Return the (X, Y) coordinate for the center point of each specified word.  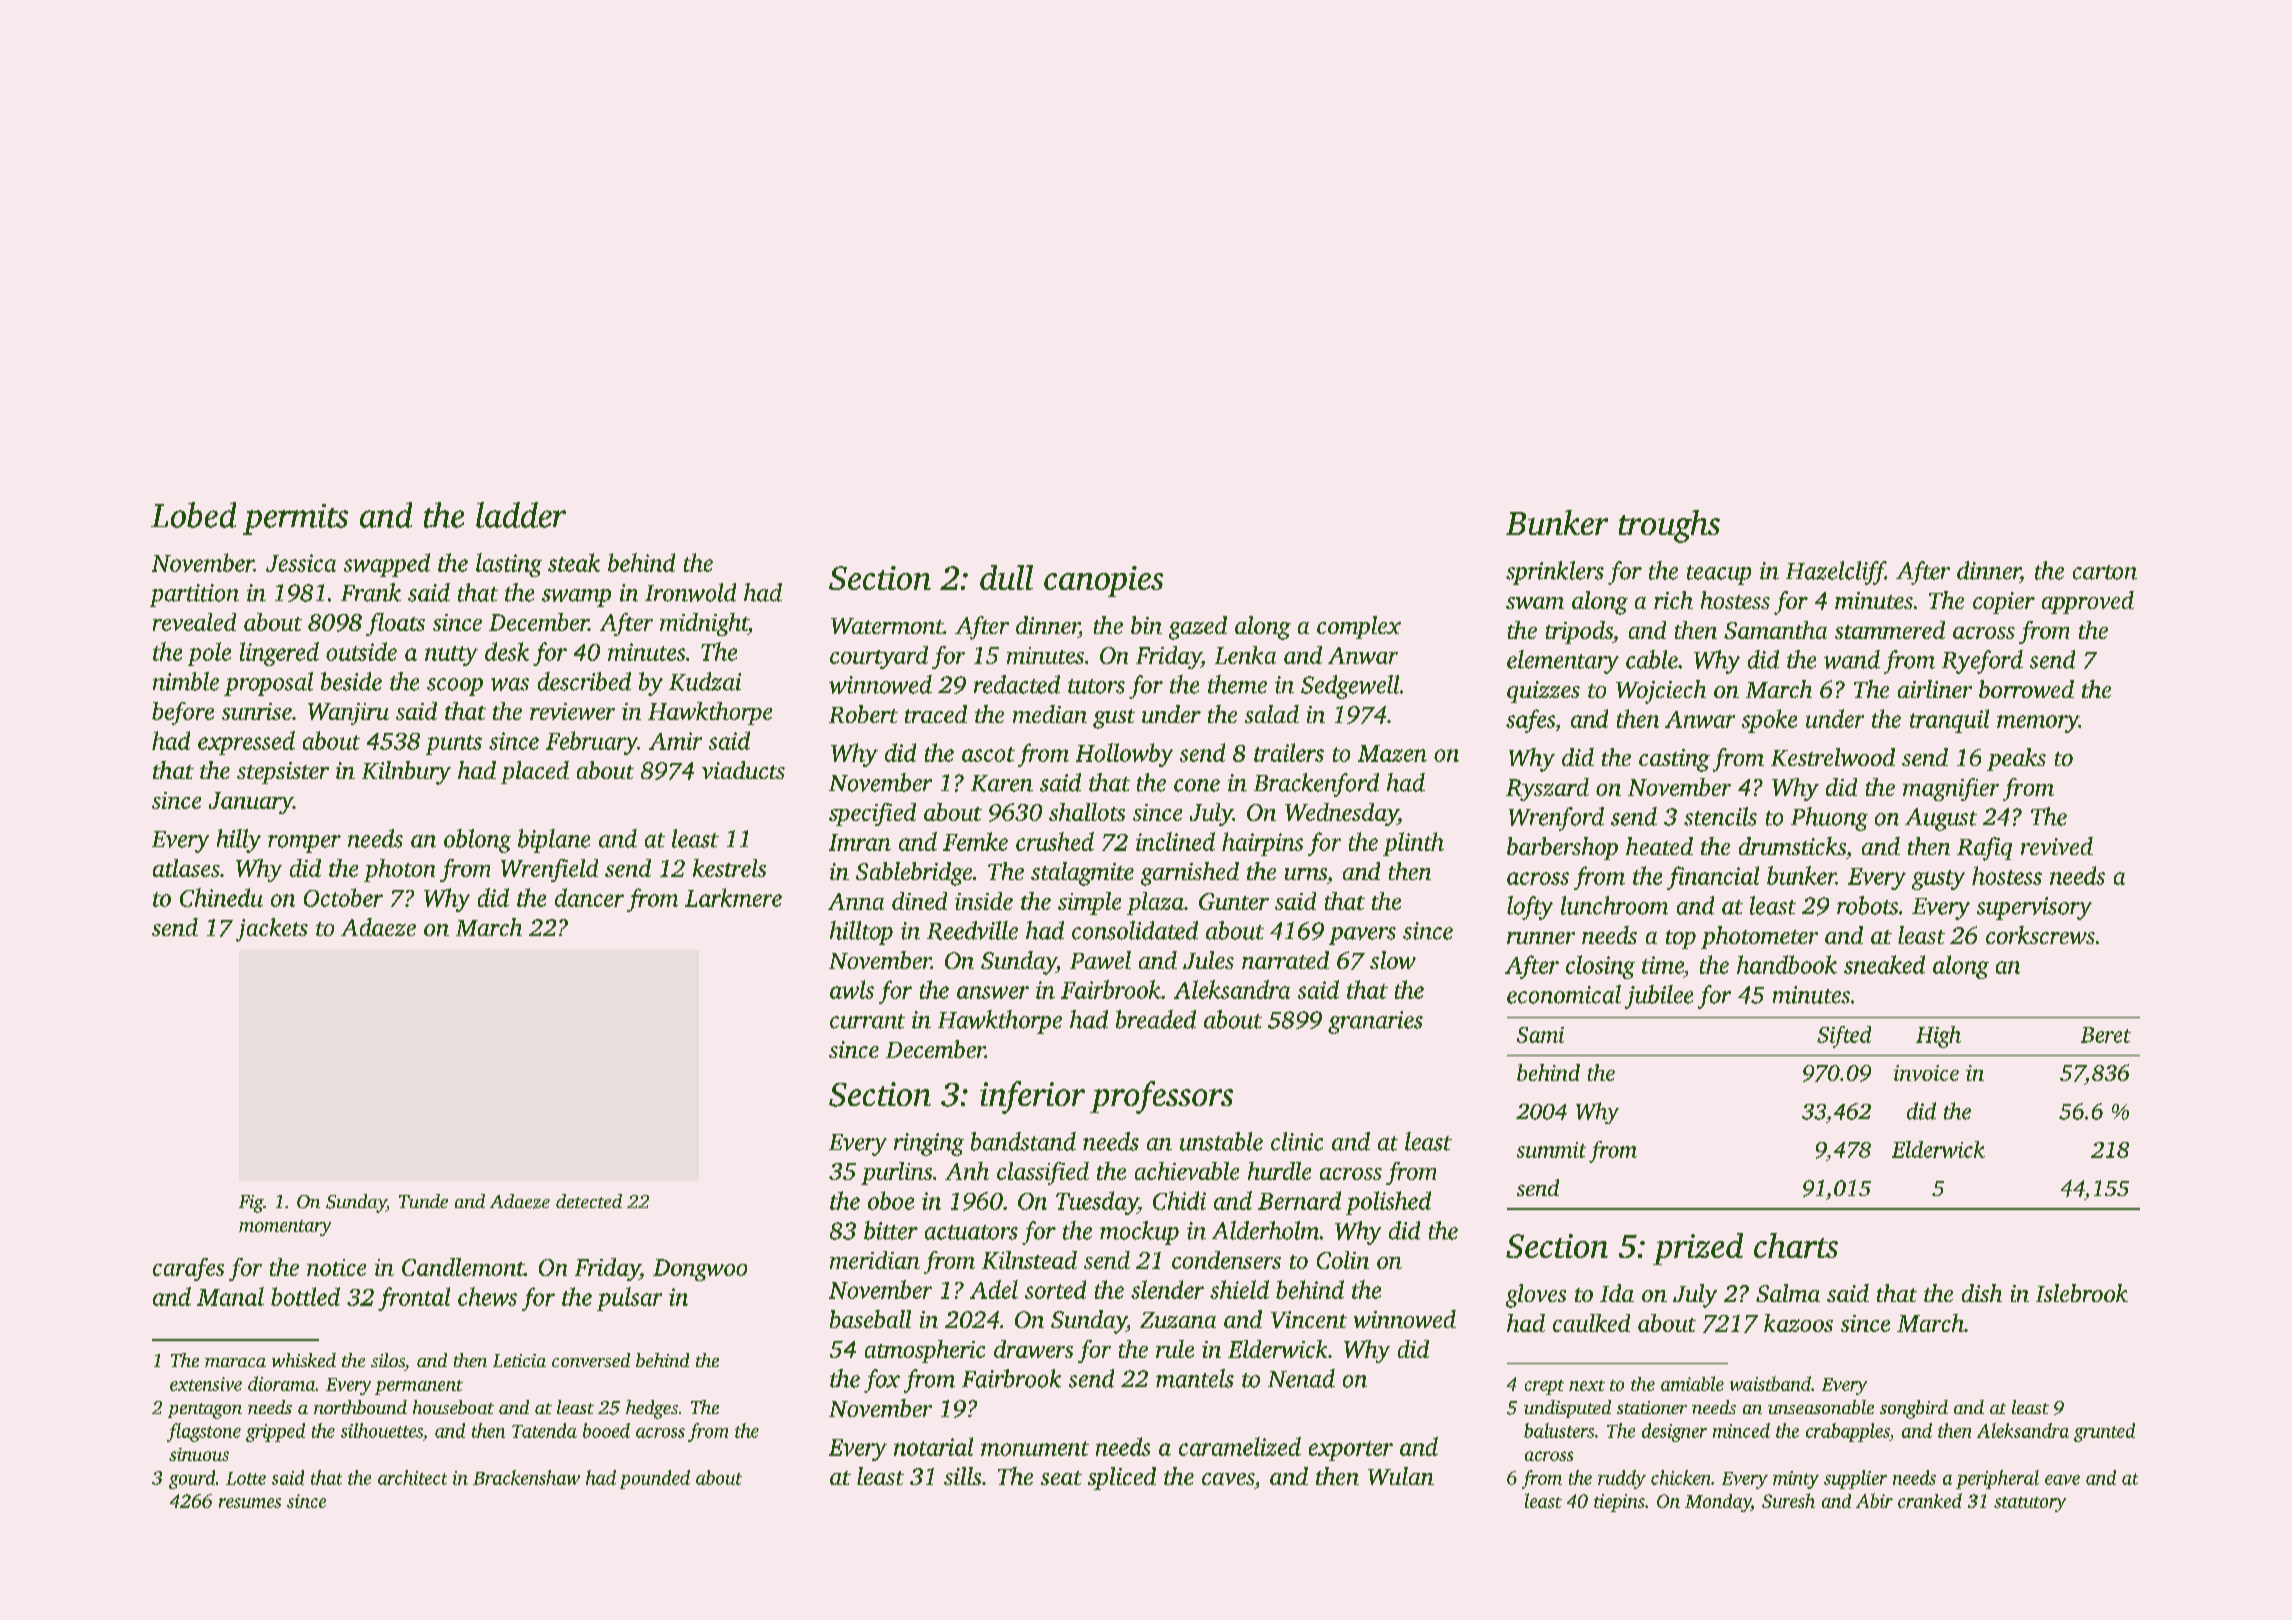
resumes (250, 1503)
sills (962, 1476)
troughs (1669, 526)
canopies (1103, 581)
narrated (1285, 960)
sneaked (1884, 964)
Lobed (193, 515)
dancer (589, 897)
